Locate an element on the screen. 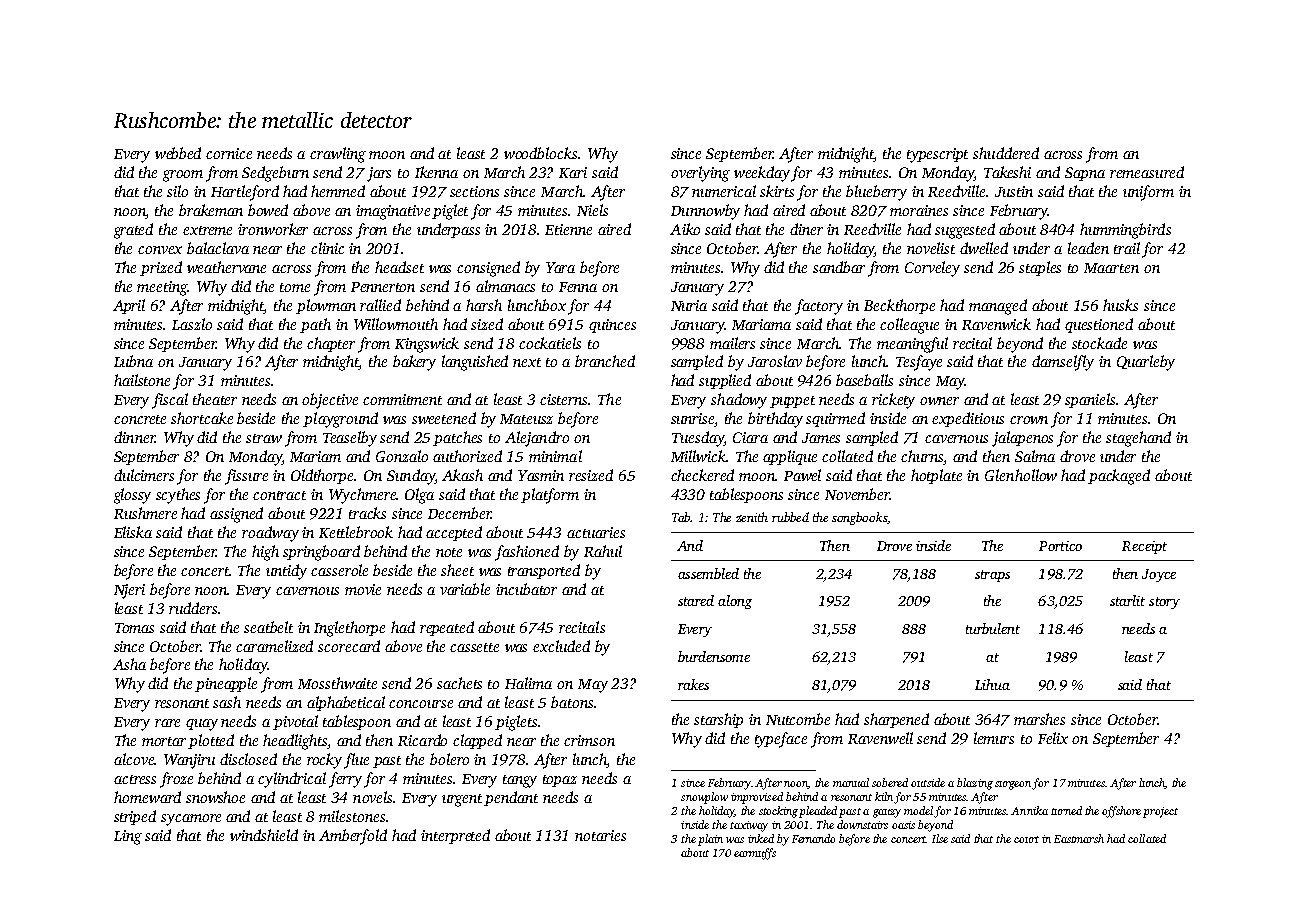 The image size is (1308, 924). packaged is located at coordinates (1119, 477).
